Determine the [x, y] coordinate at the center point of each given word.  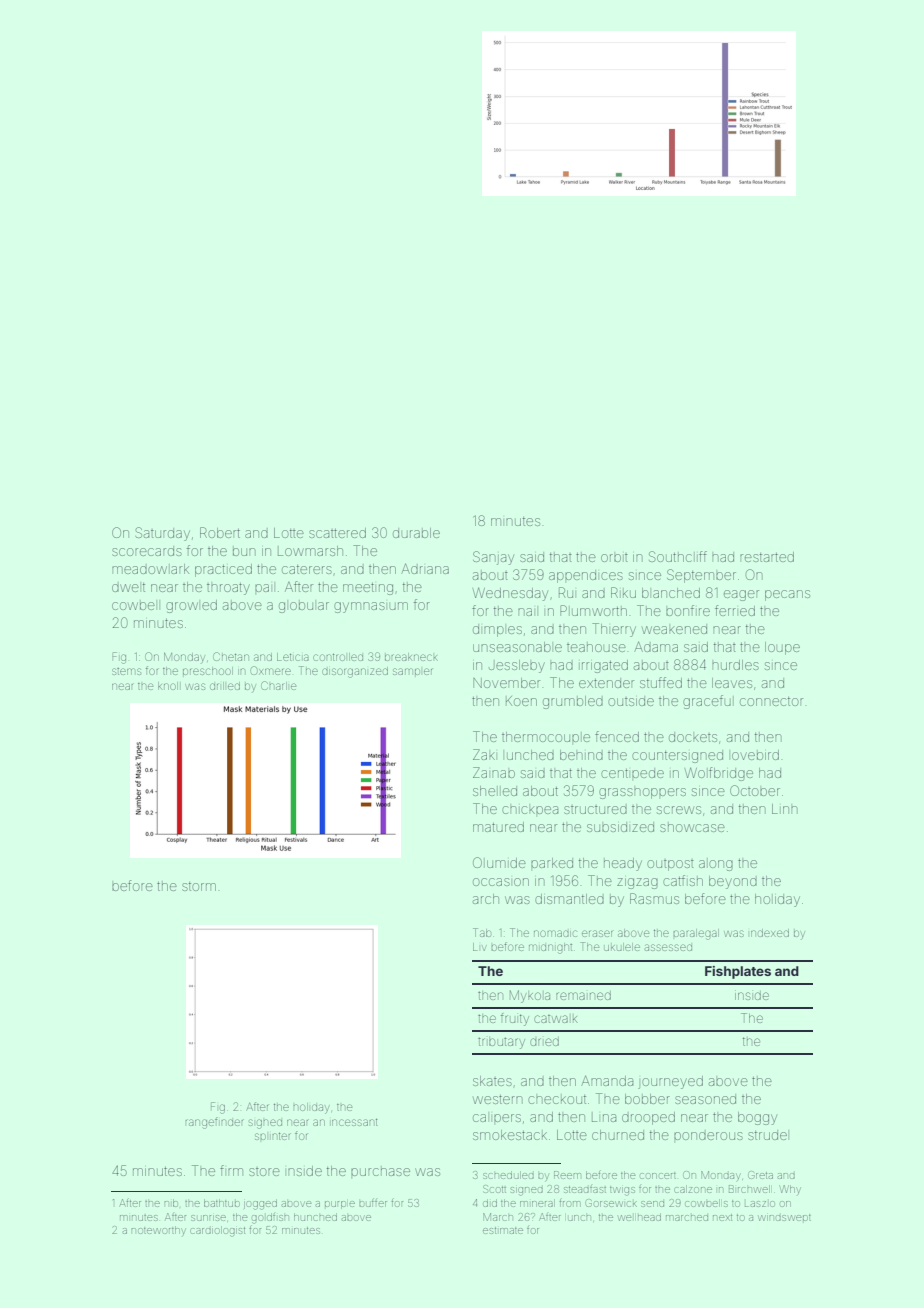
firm [231, 1170]
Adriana [425, 568]
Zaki [484, 754]
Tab [482, 932]
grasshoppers [642, 793]
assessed [668, 947]
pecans [787, 595]
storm [199, 886]
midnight [550, 948]
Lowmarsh [310, 551]
